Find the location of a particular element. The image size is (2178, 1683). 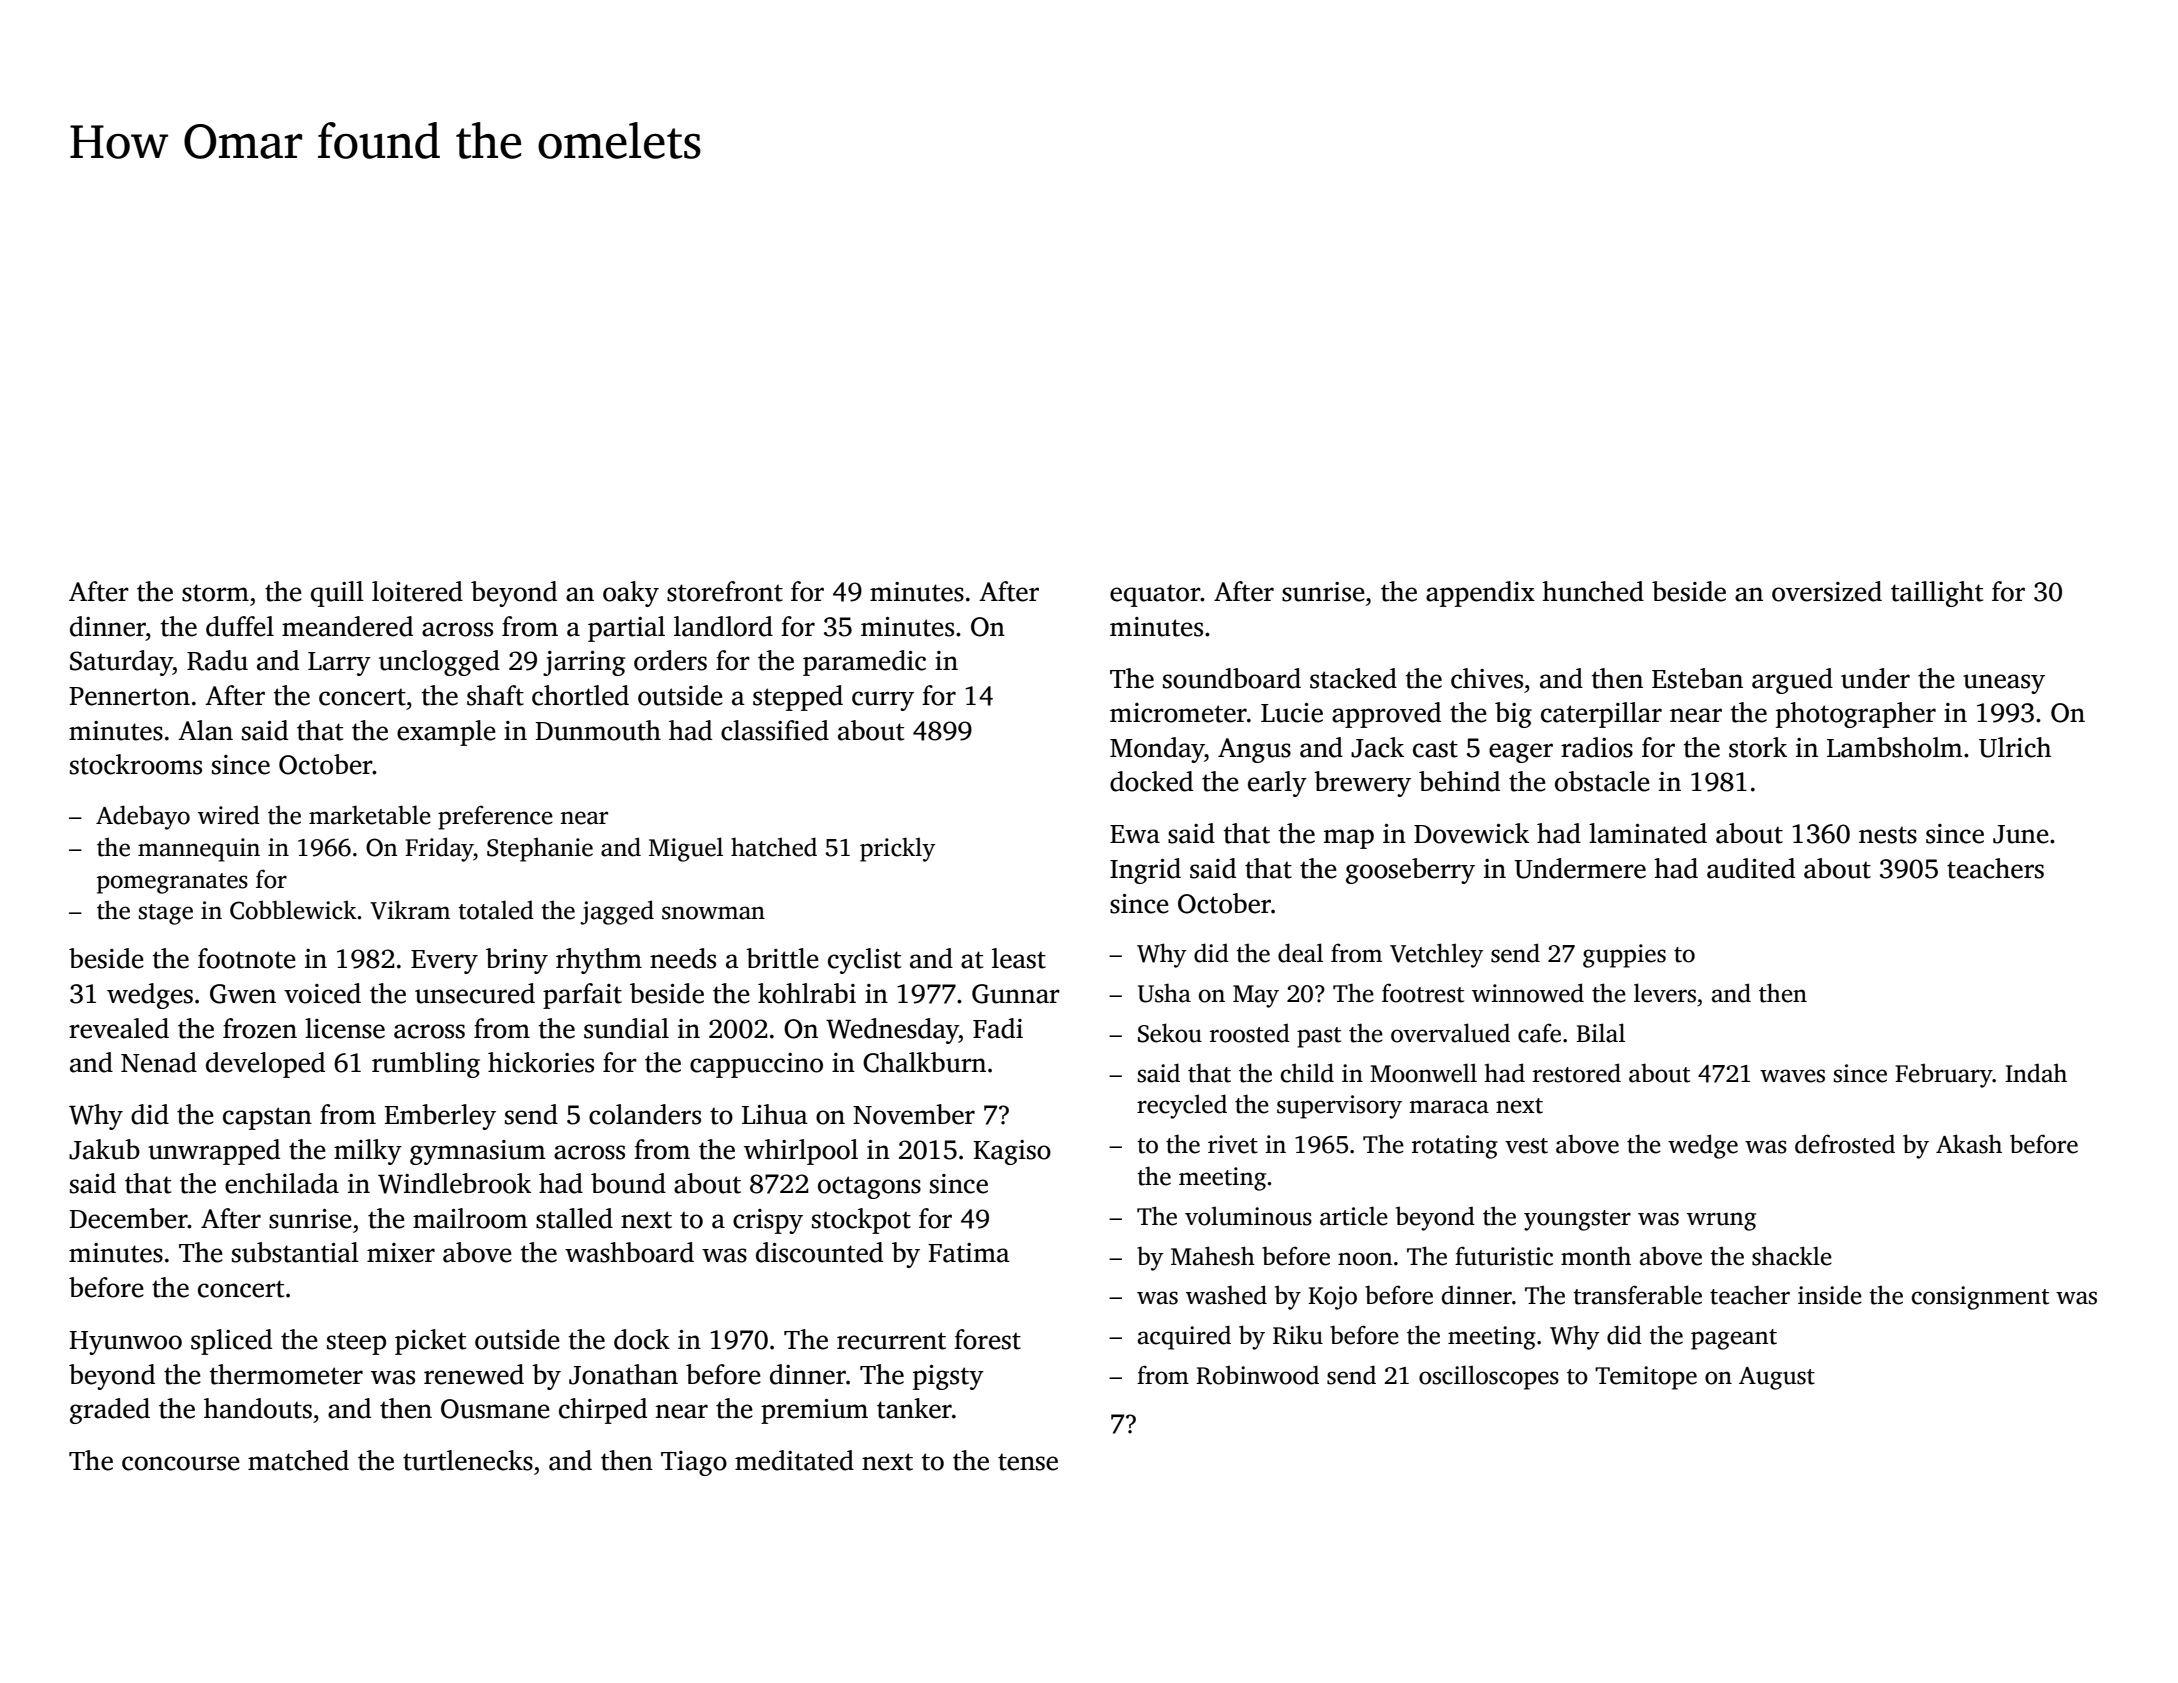

oversized is located at coordinates (1827, 591).
